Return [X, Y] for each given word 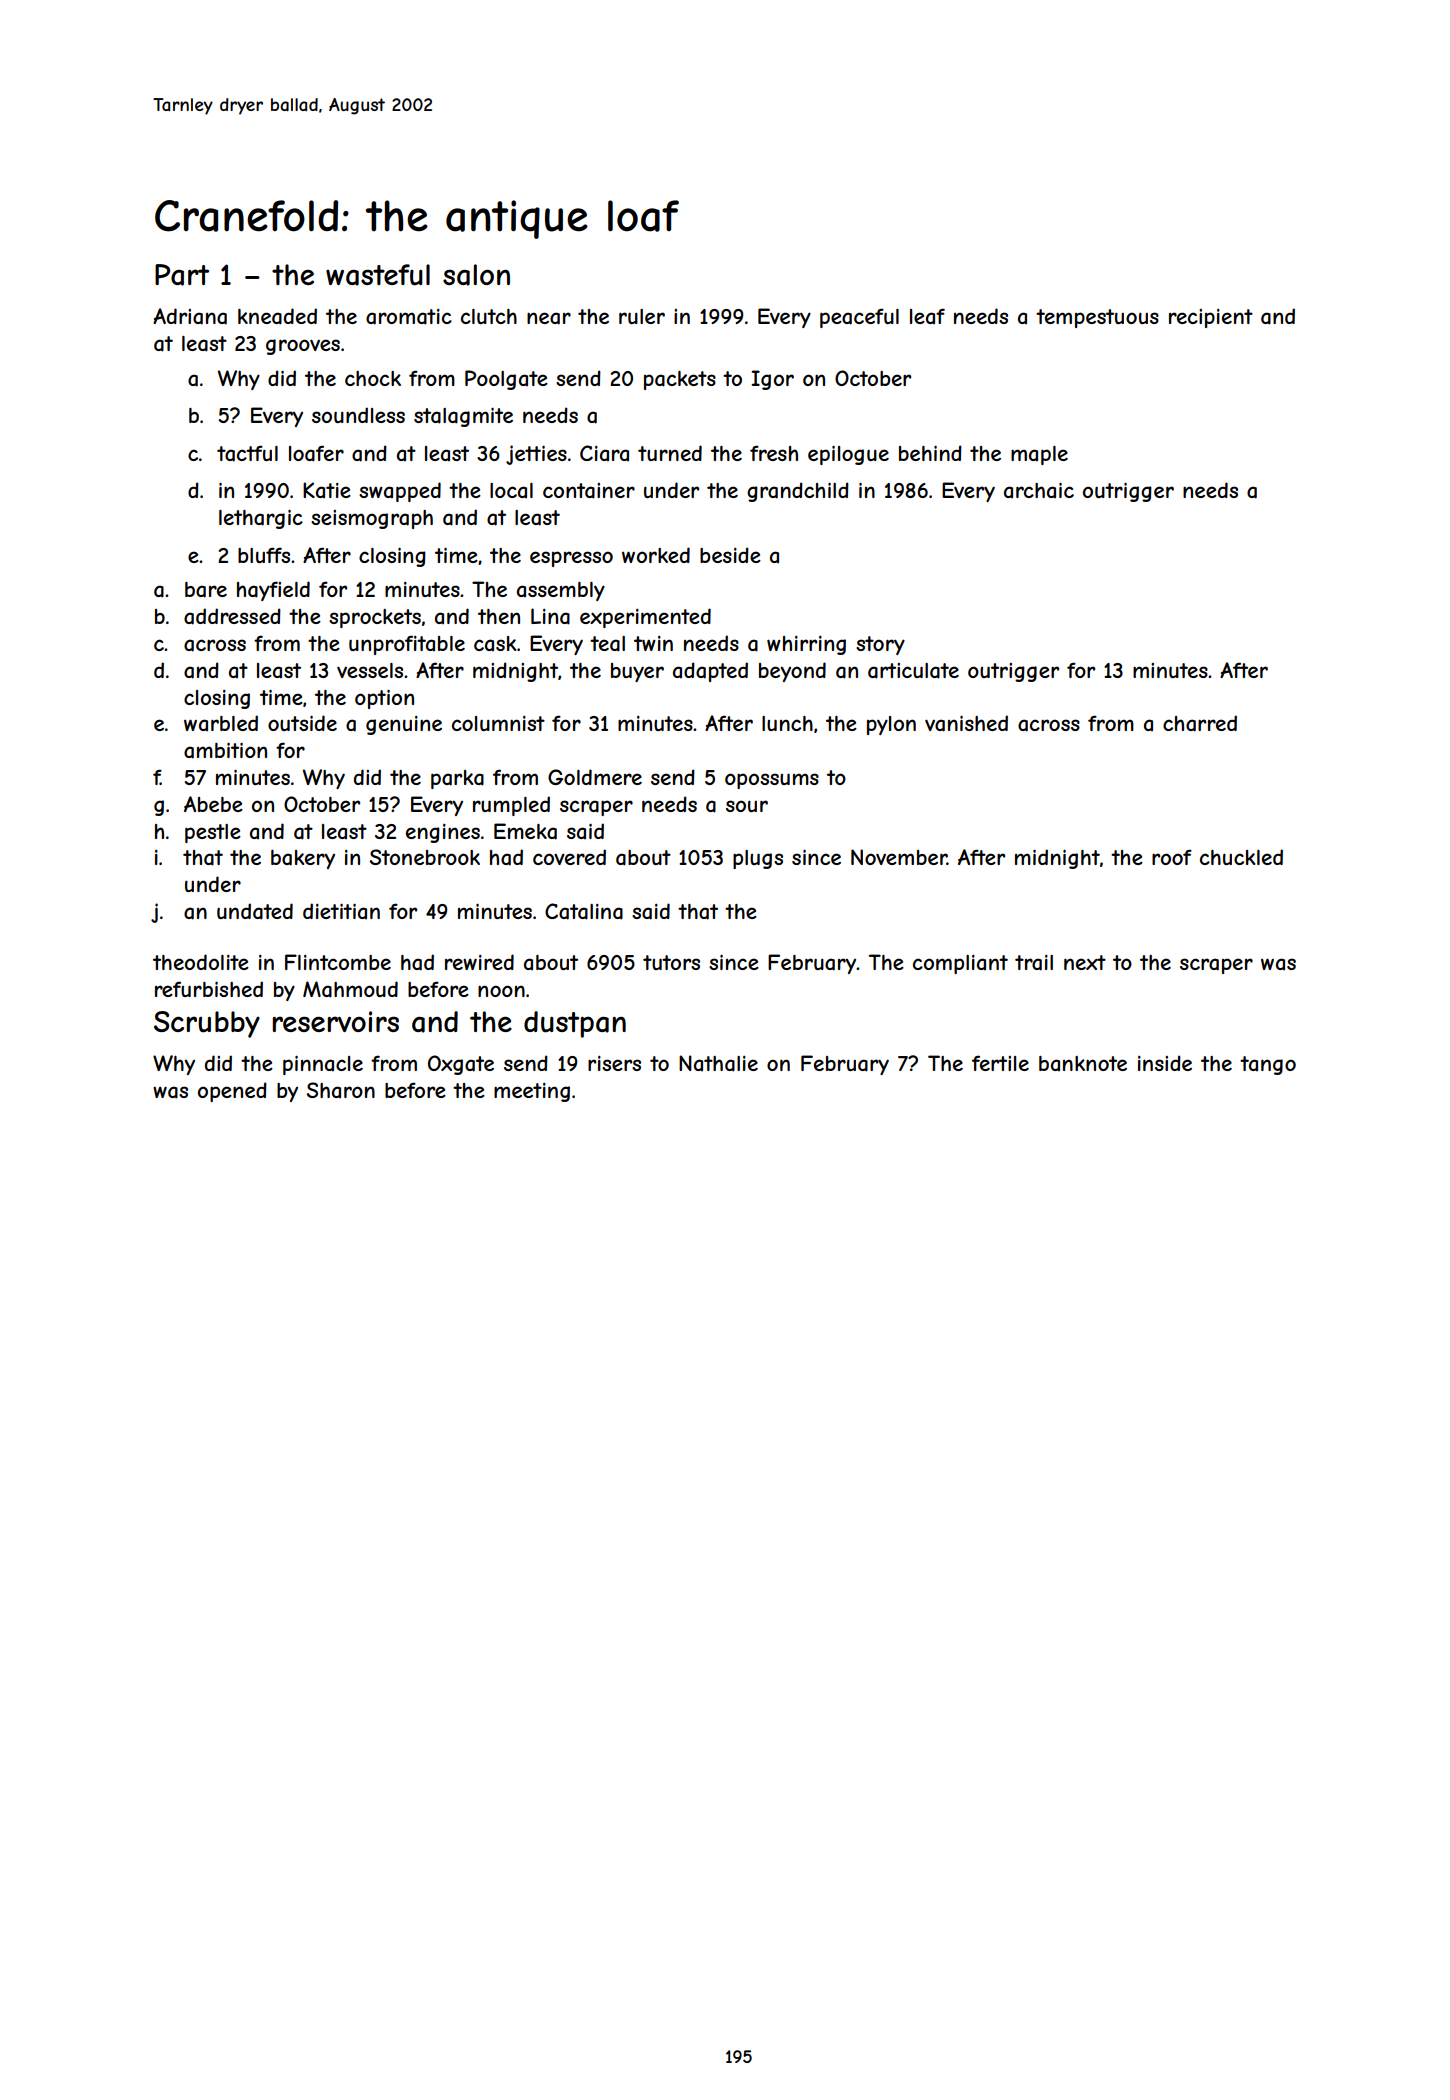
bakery [303, 859]
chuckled [1241, 857]
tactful [247, 453]
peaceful [859, 318]
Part [182, 275]
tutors [671, 962]
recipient [1211, 318]
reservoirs [335, 1021]
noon [501, 991]
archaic [1039, 491]
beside [730, 555]
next [1085, 962]
